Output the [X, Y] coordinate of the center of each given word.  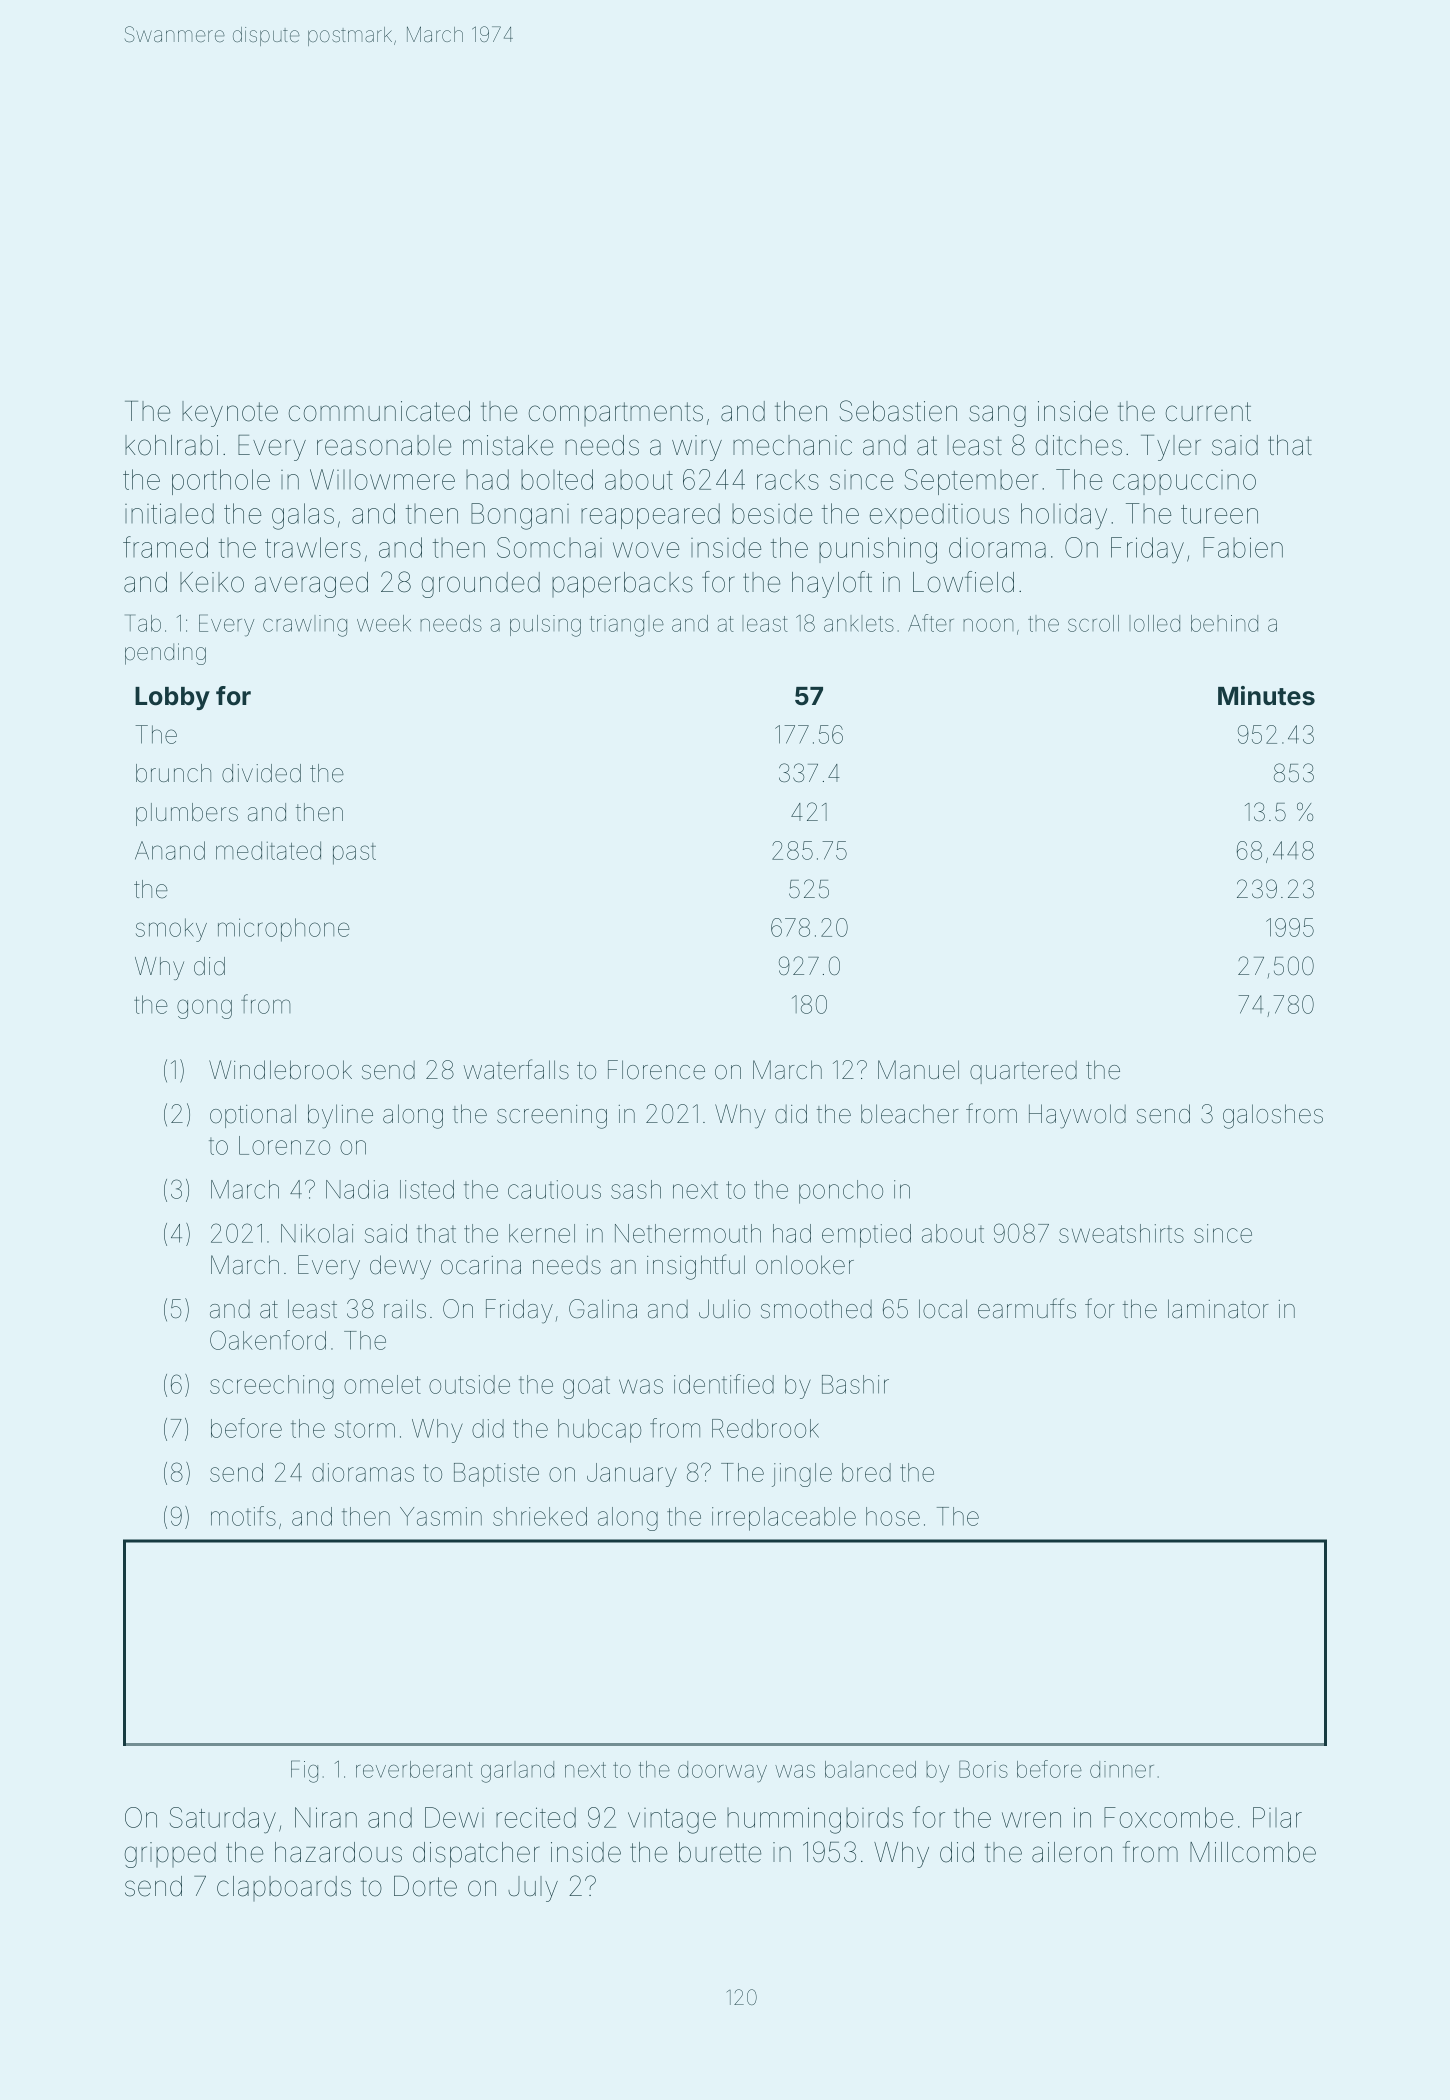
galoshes [1273, 1116]
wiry [697, 448]
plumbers [187, 814]
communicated [379, 411]
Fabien [1243, 547]
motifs [243, 1516]
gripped [170, 1855]
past [354, 854]
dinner [1122, 1769]
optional [253, 1116]
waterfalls [516, 1069]
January [632, 1475]
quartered [1023, 1072]
